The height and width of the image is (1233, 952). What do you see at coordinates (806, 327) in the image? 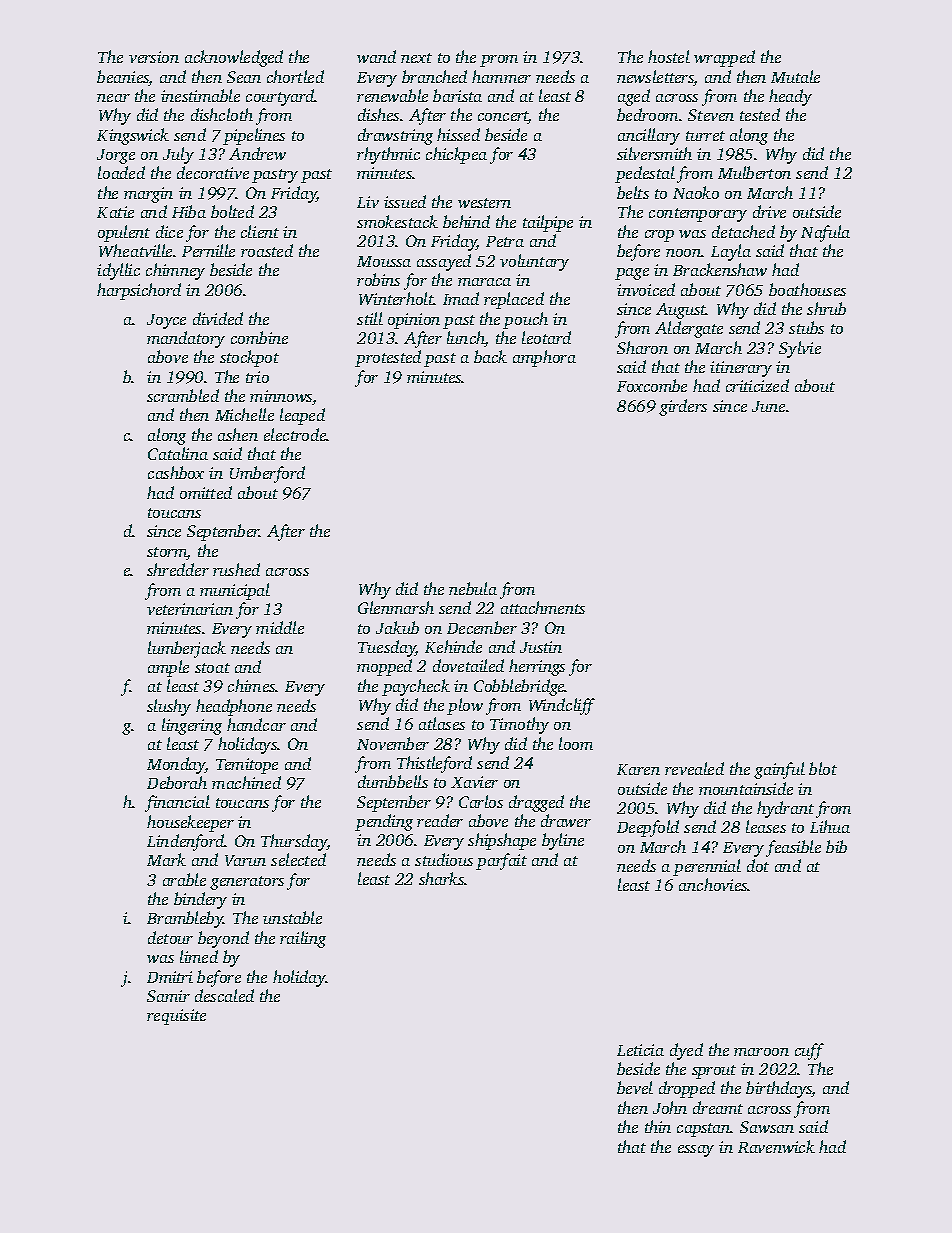
I see `stubs` at bounding box center [806, 327].
